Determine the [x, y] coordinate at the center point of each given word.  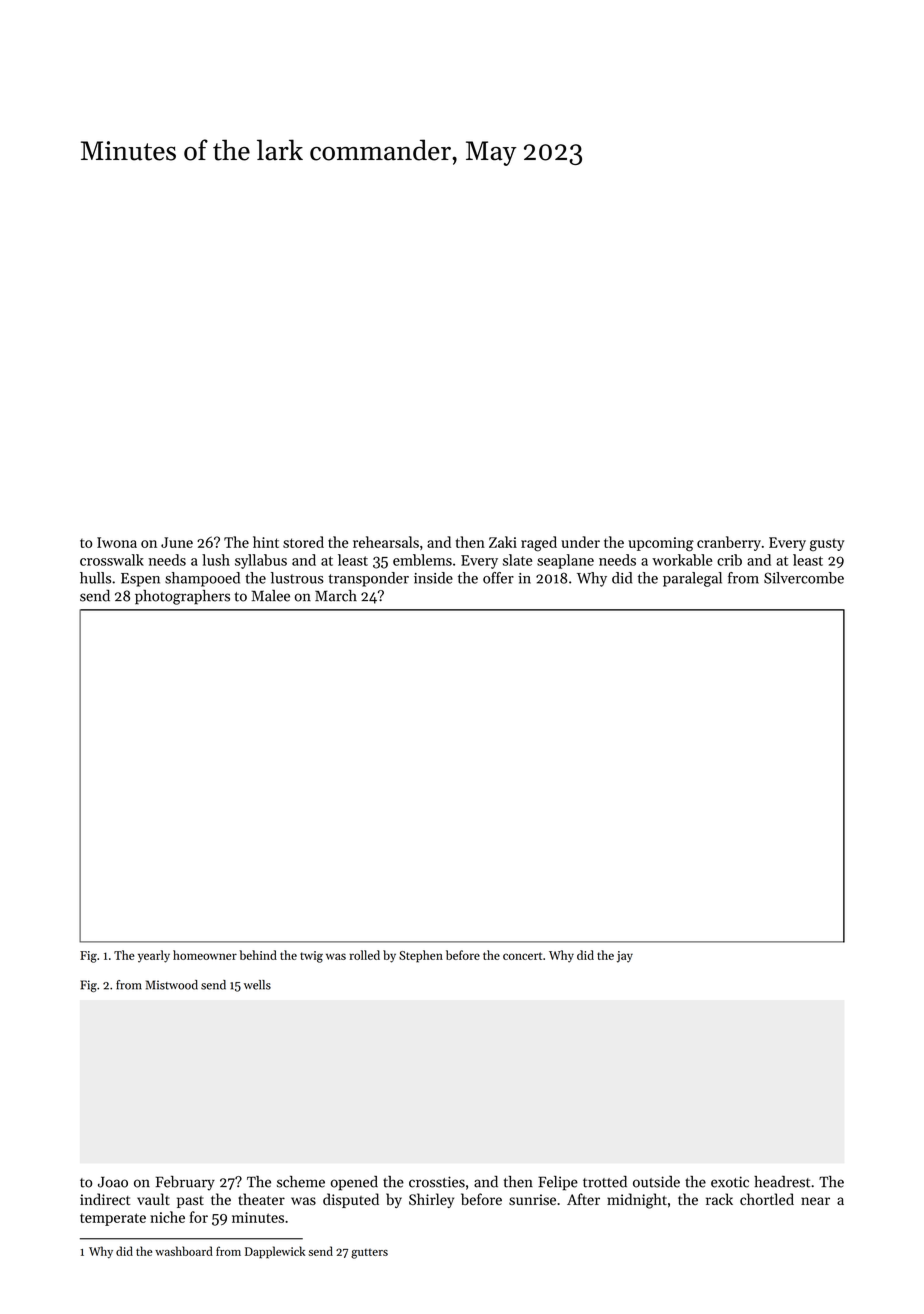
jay [625, 957]
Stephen [421, 956]
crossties [437, 1182]
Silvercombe [804, 578]
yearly [154, 956]
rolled [365, 955]
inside [433, 578]
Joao [113, 1182]
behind [258, 955]
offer [498, 578]
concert [522, 956]
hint [266, 542]
